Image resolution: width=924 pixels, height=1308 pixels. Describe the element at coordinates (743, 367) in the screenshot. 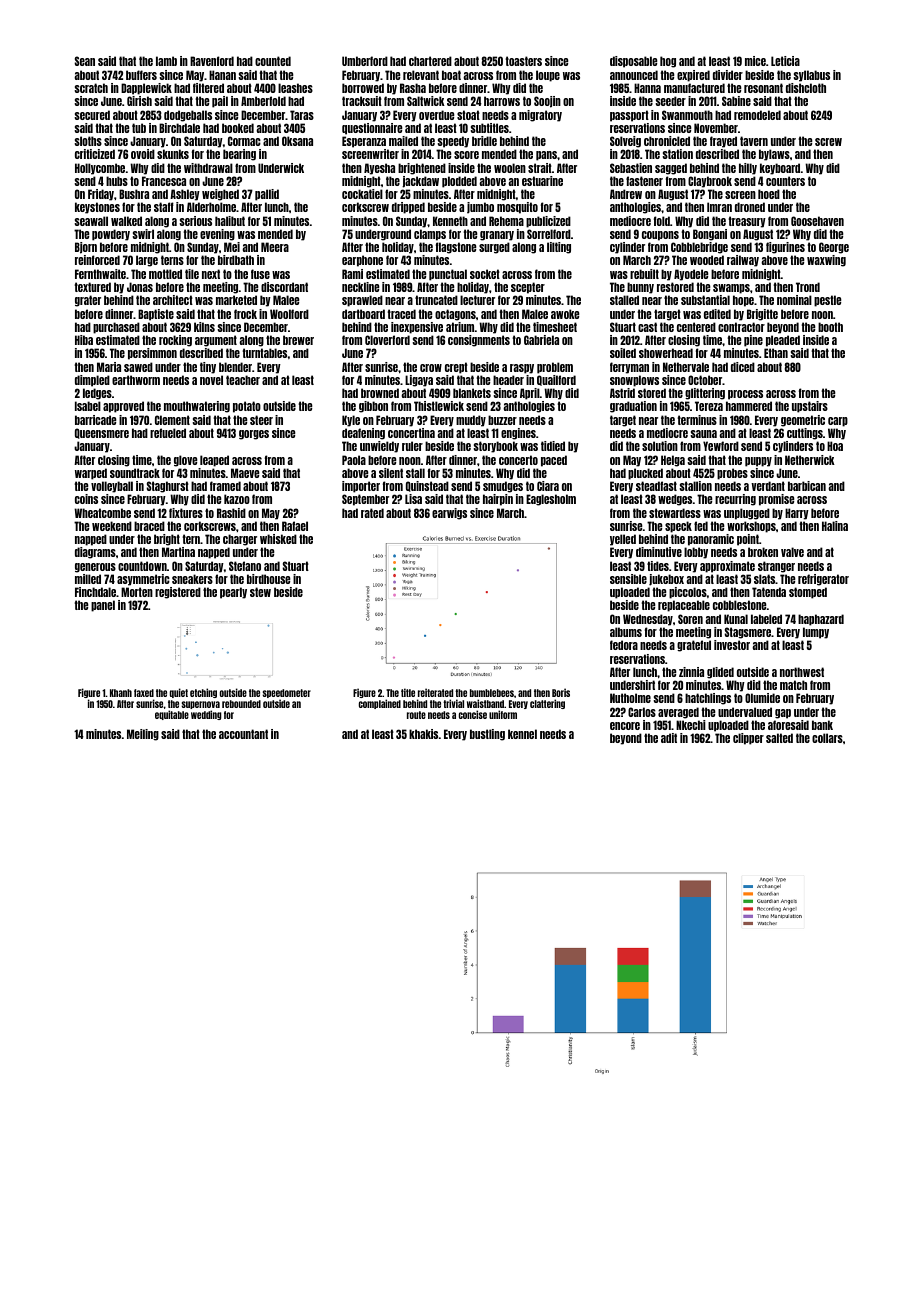

I see `diced` at that location.
